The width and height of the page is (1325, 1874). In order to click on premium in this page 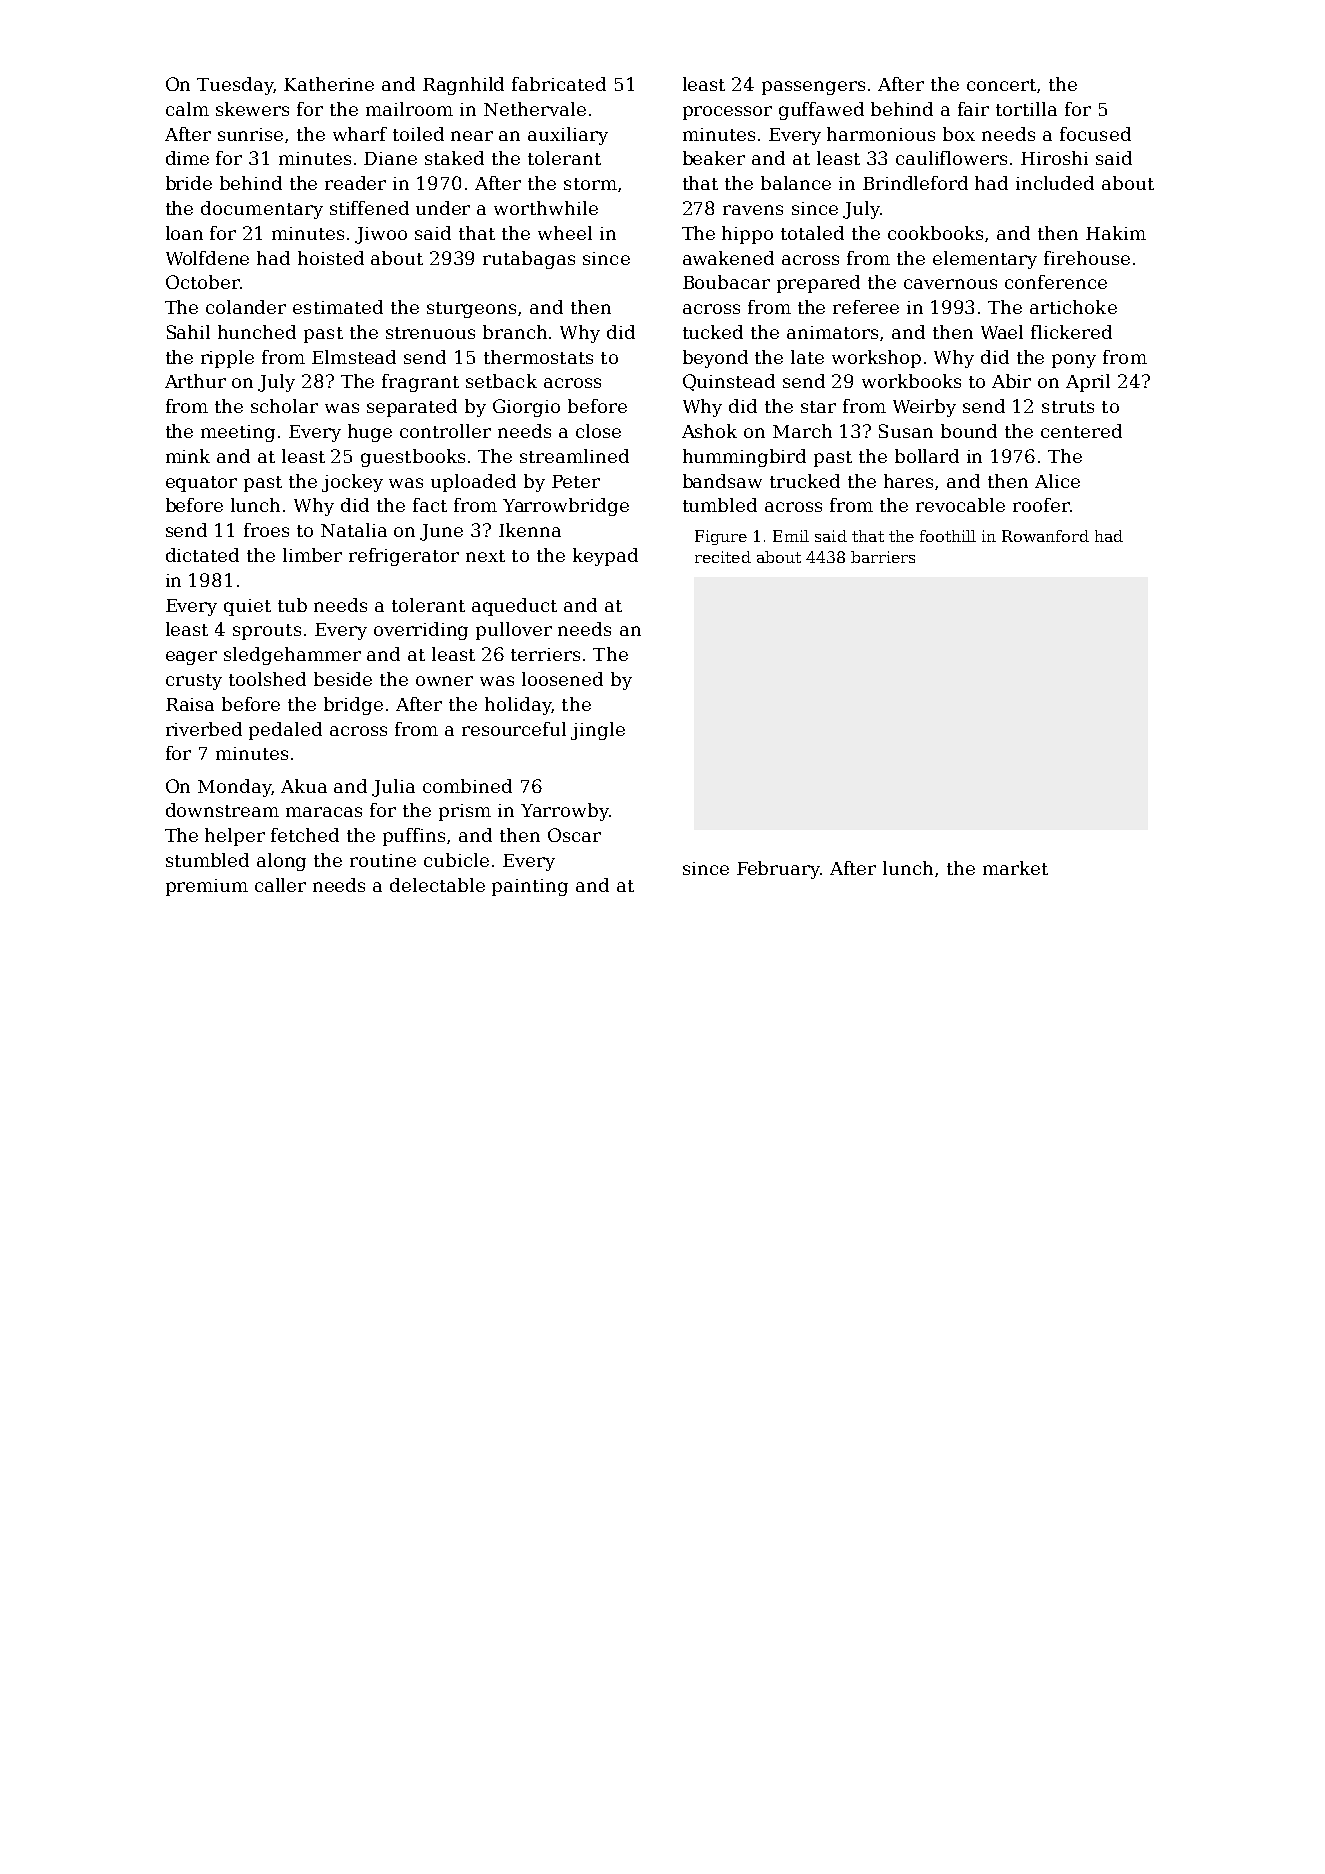, I will do `click(207, 887)`.
